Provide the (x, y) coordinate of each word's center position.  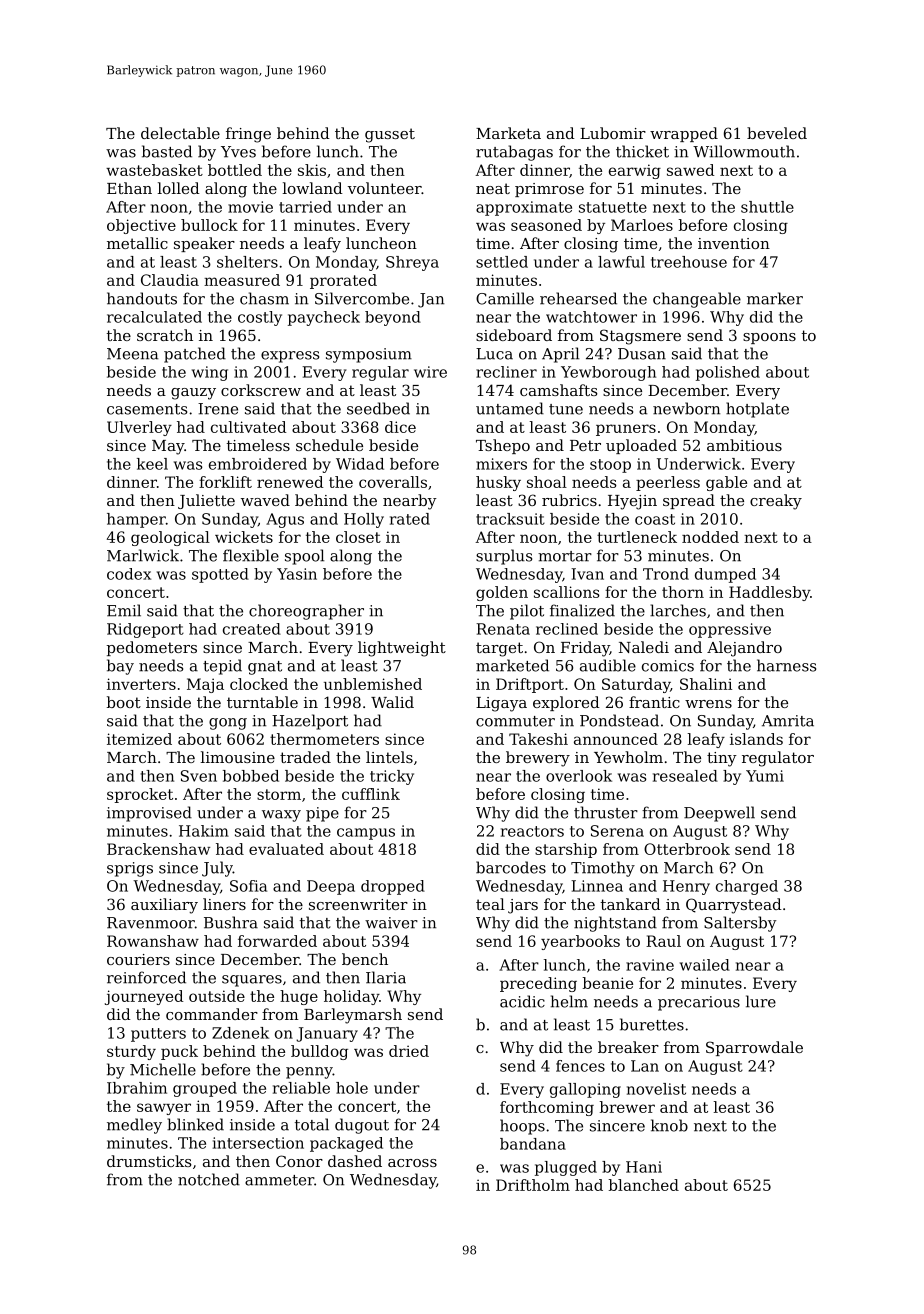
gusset (390, 135)
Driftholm (533, 1185)
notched (209, 1179)
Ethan (129, 188)
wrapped (684, 134)
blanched (644, 1185)
